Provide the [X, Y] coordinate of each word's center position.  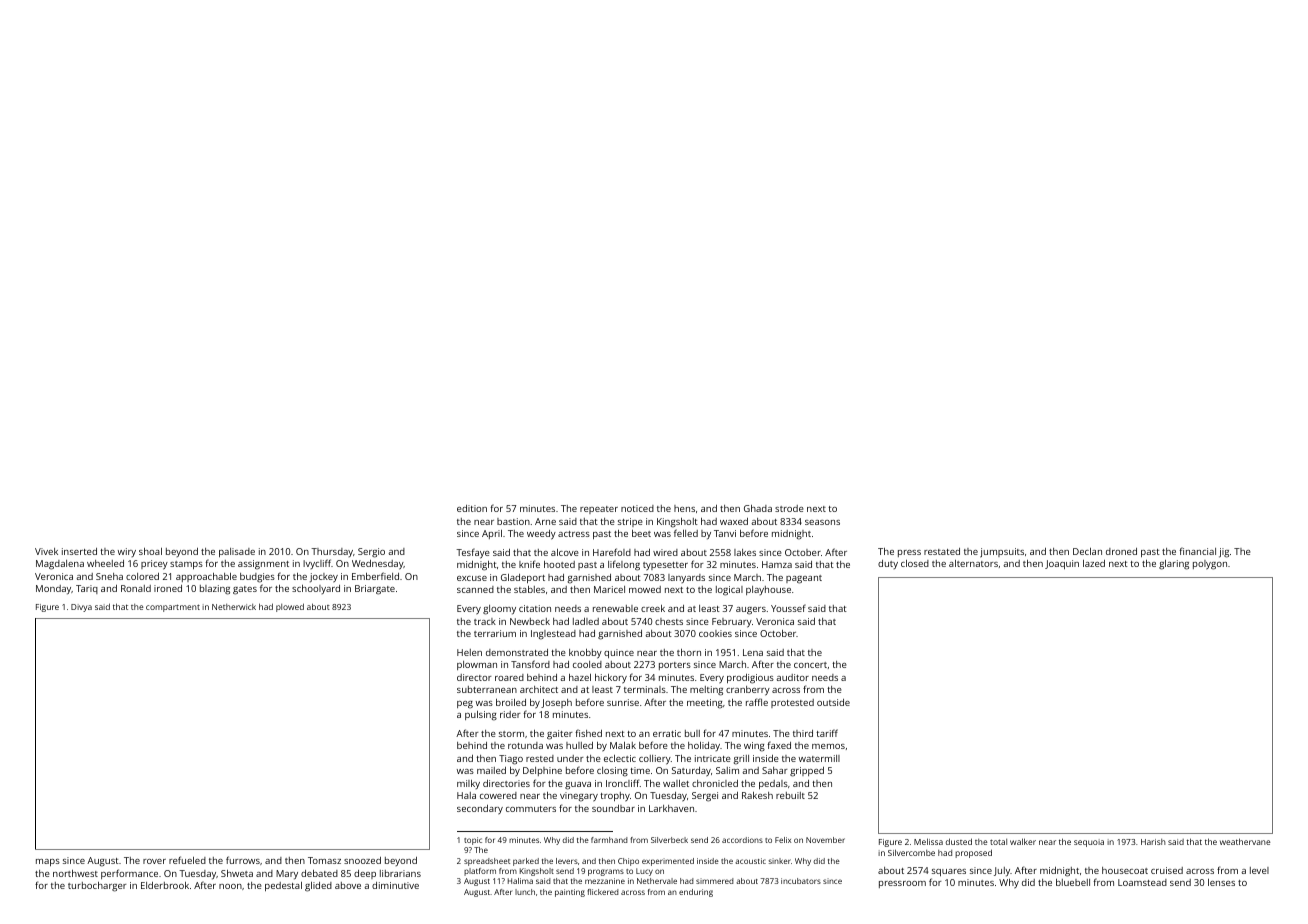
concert [810, 665]
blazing [215, 590]
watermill [819, 758]
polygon [1210, 565]
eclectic [620, 758]
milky [468, 784]
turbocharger [97, 887]
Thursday [332, 552]
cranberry [748, 691]
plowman [477, 665]
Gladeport [523, 578]
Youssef [788, 608]
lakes [745, 552]
